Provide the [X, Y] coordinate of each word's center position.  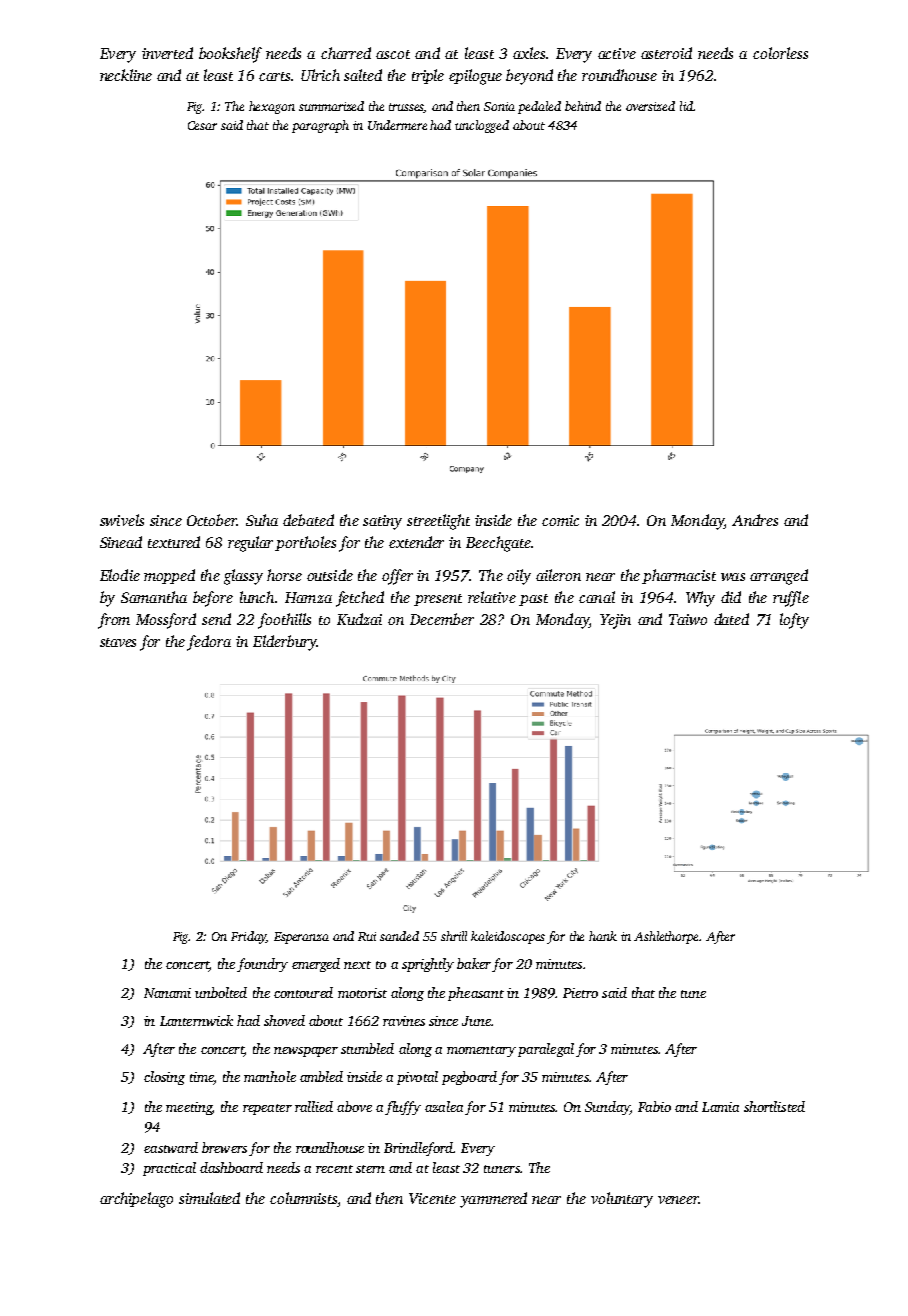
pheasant [476, 994]
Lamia [720, 1107]
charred [346, 53]
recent [334, 1169]
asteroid [666, 53]
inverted [167, 53]
